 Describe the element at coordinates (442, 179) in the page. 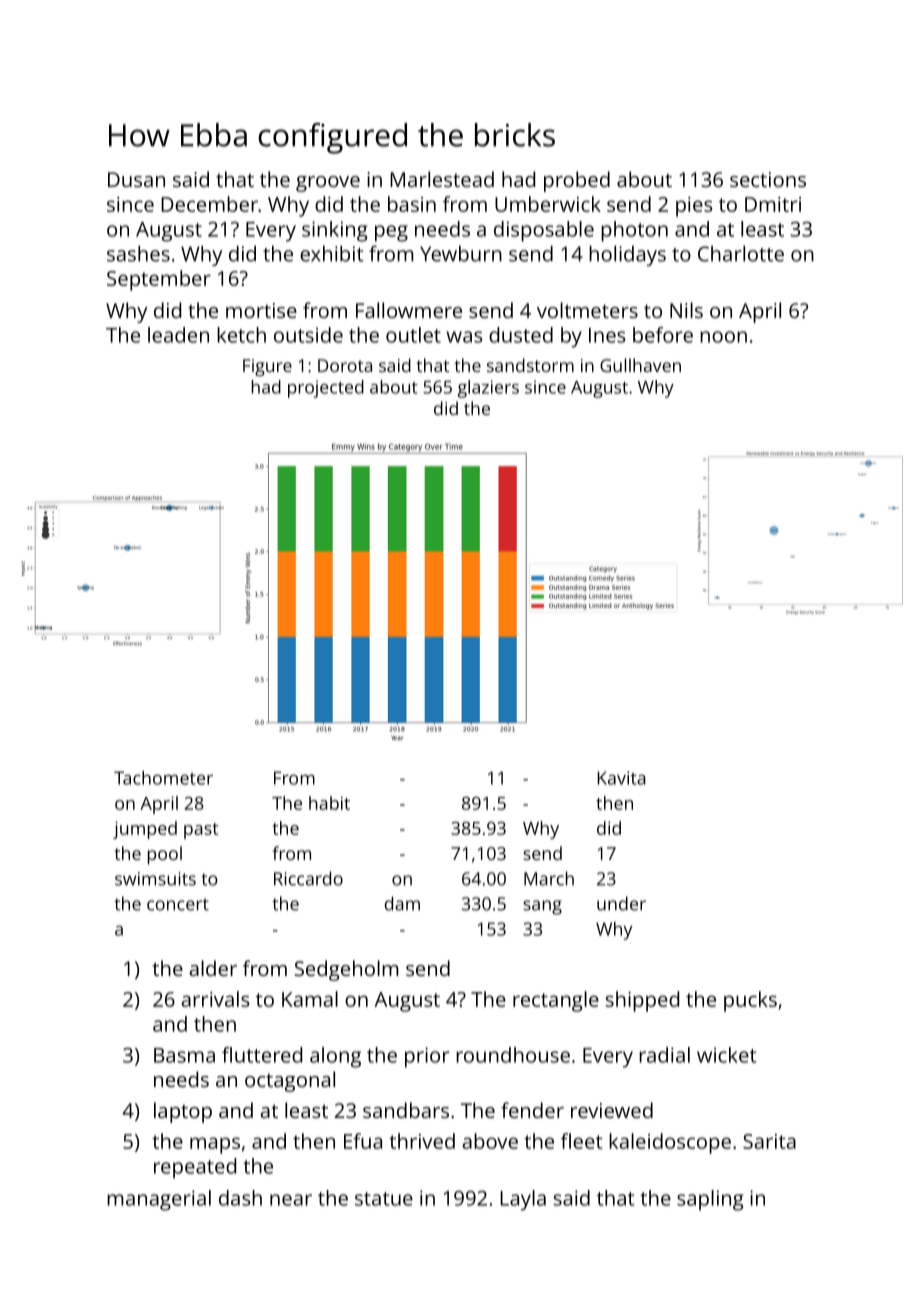

I see `Marlestead` at that location.
